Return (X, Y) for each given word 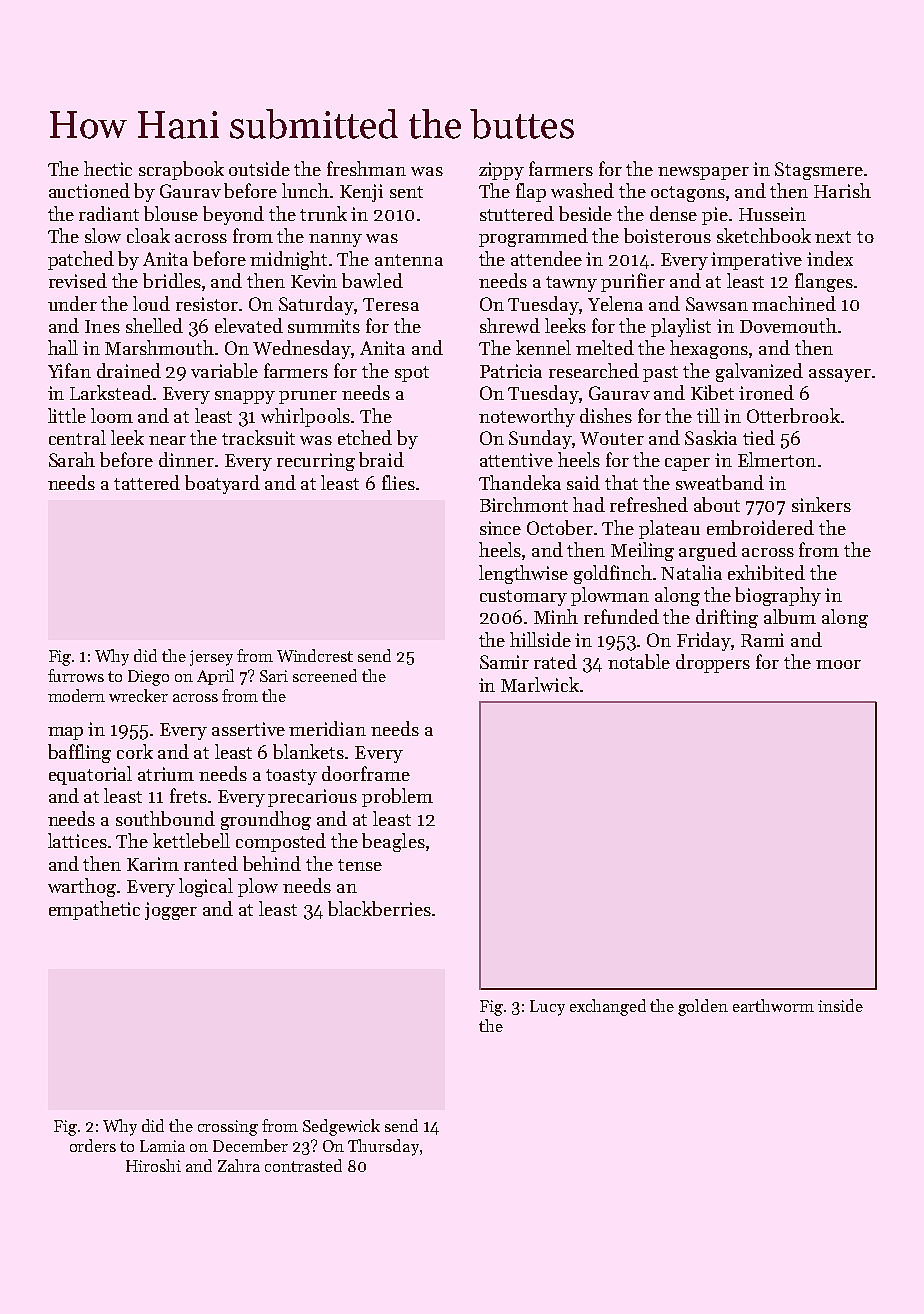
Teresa (391, 304)
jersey (211, 658)
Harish (842, 190)
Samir (504, 662)
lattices (77, 840)
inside (840, 1005)
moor (838, 664)
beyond (233, 215)
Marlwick (540, 684)
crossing (228, 1128)
